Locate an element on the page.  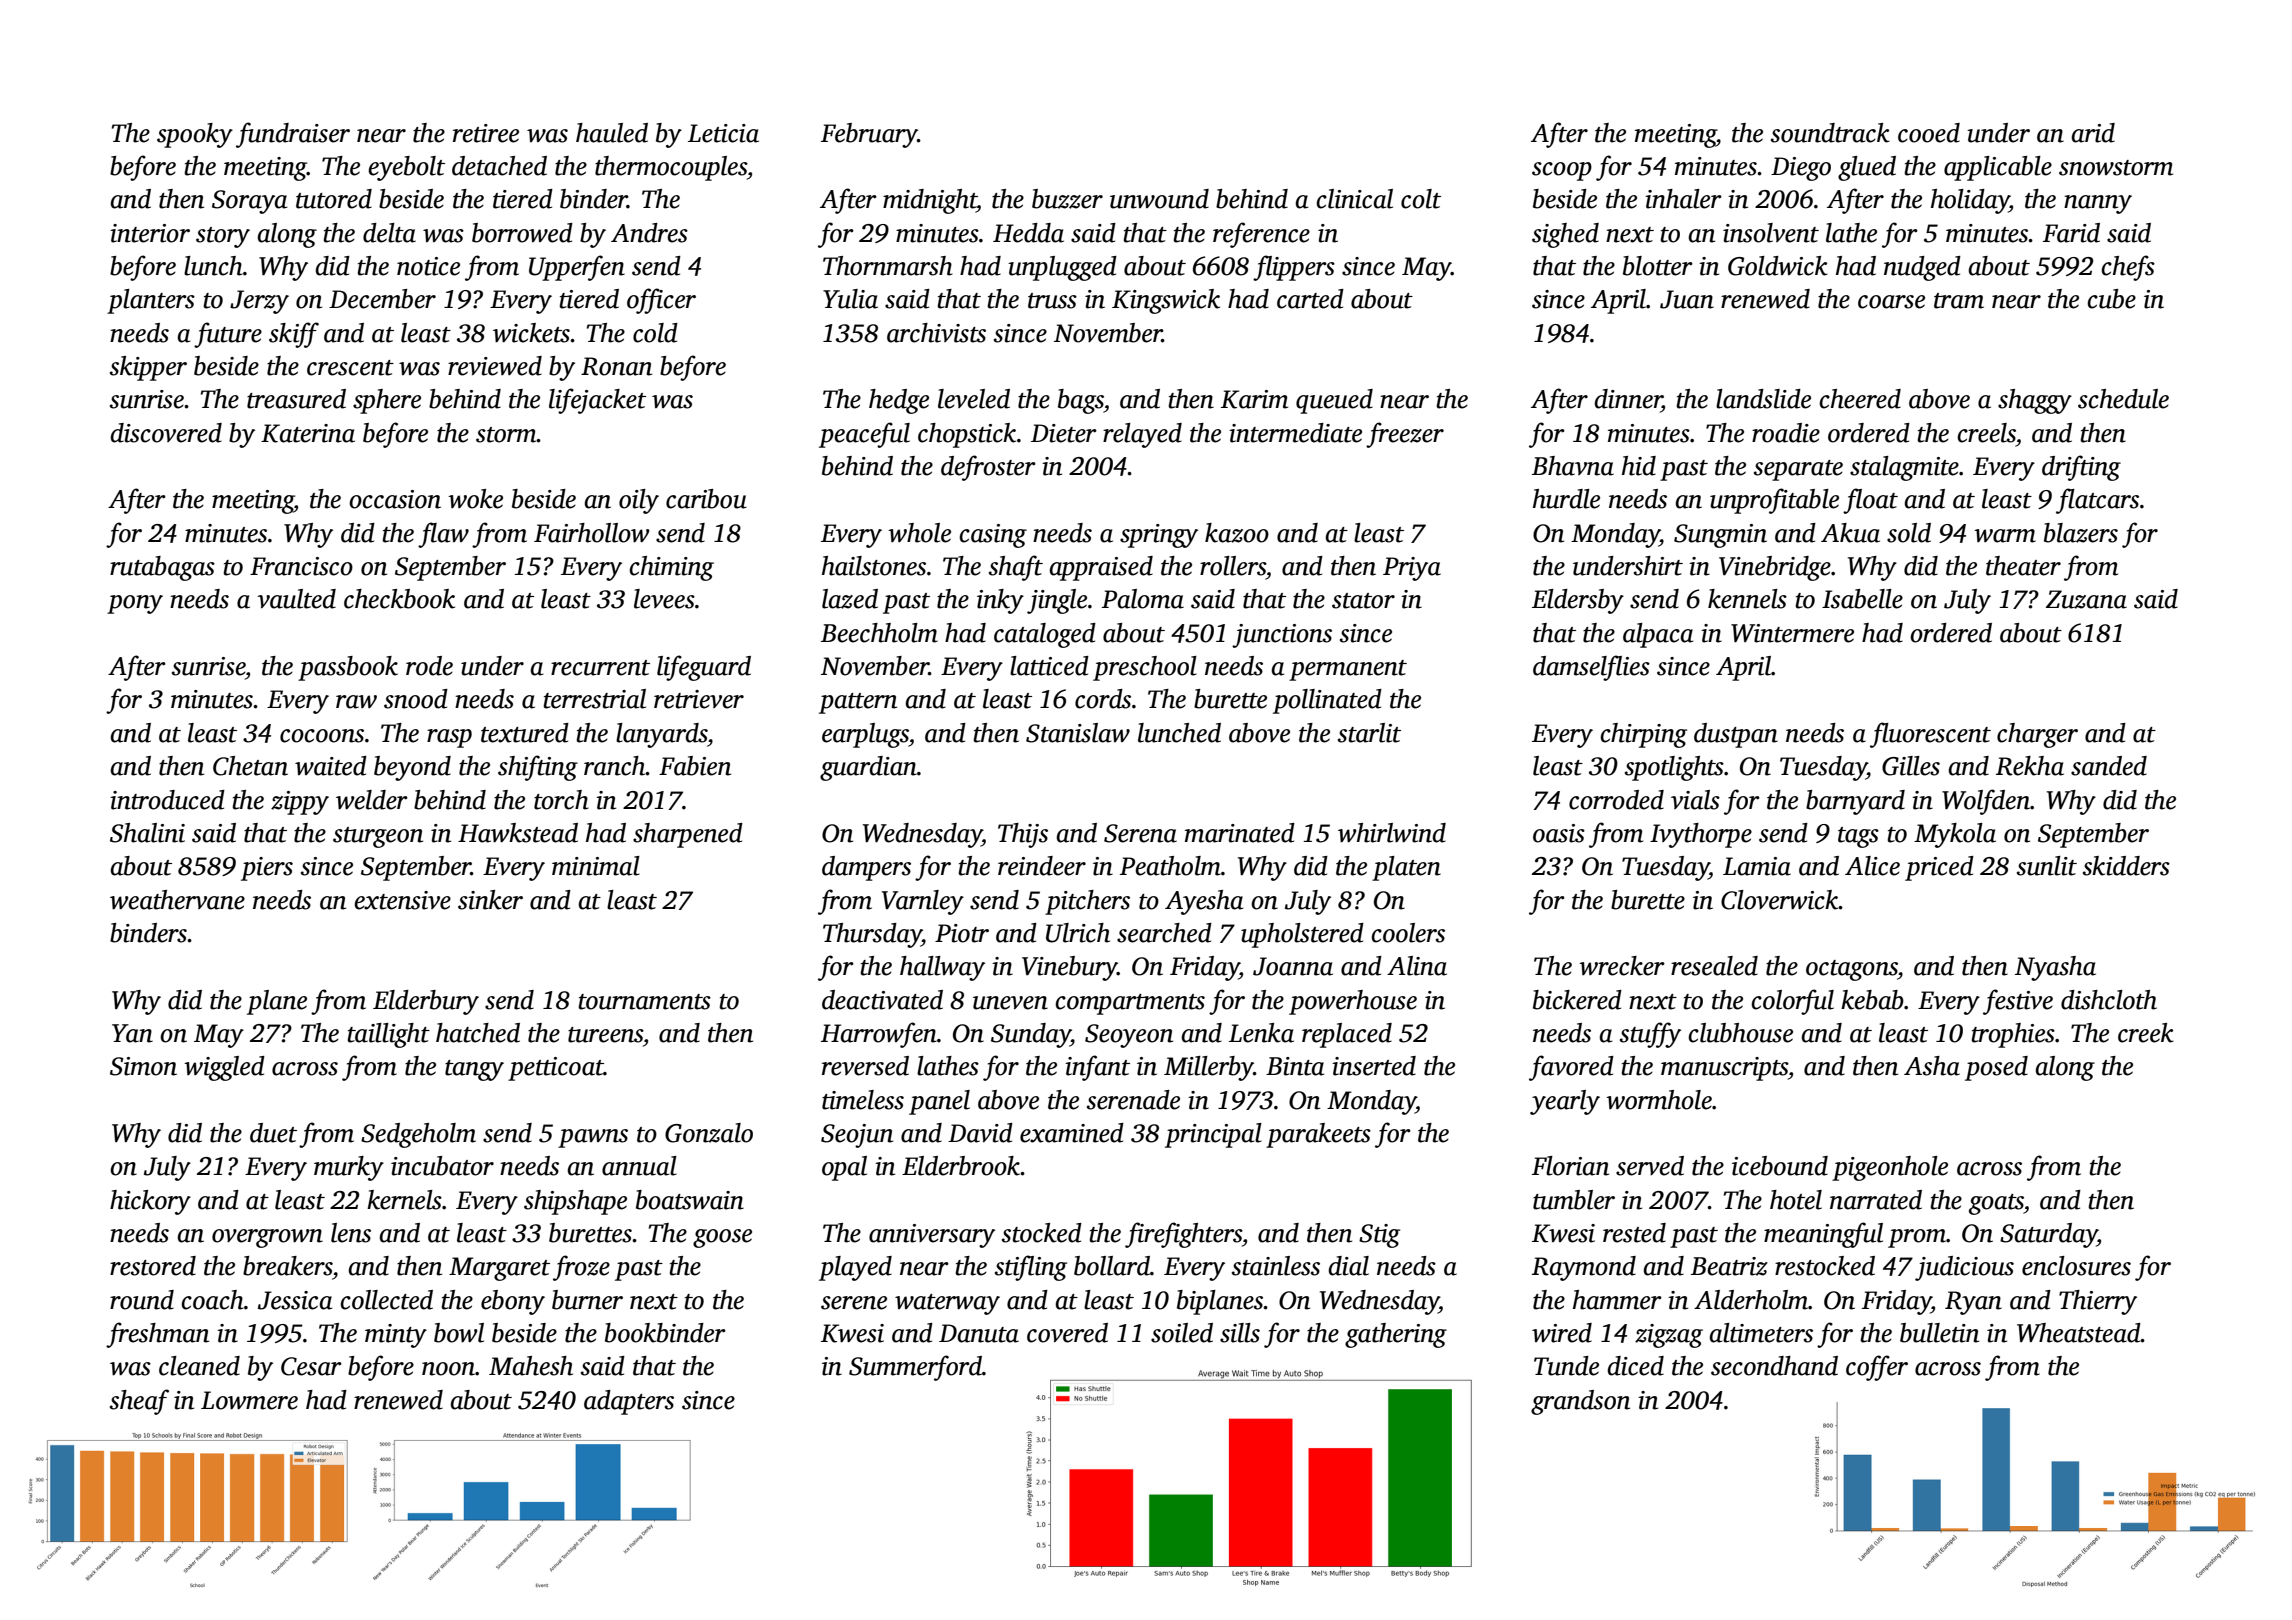
Leticia is located at coordinates (723, 133).
